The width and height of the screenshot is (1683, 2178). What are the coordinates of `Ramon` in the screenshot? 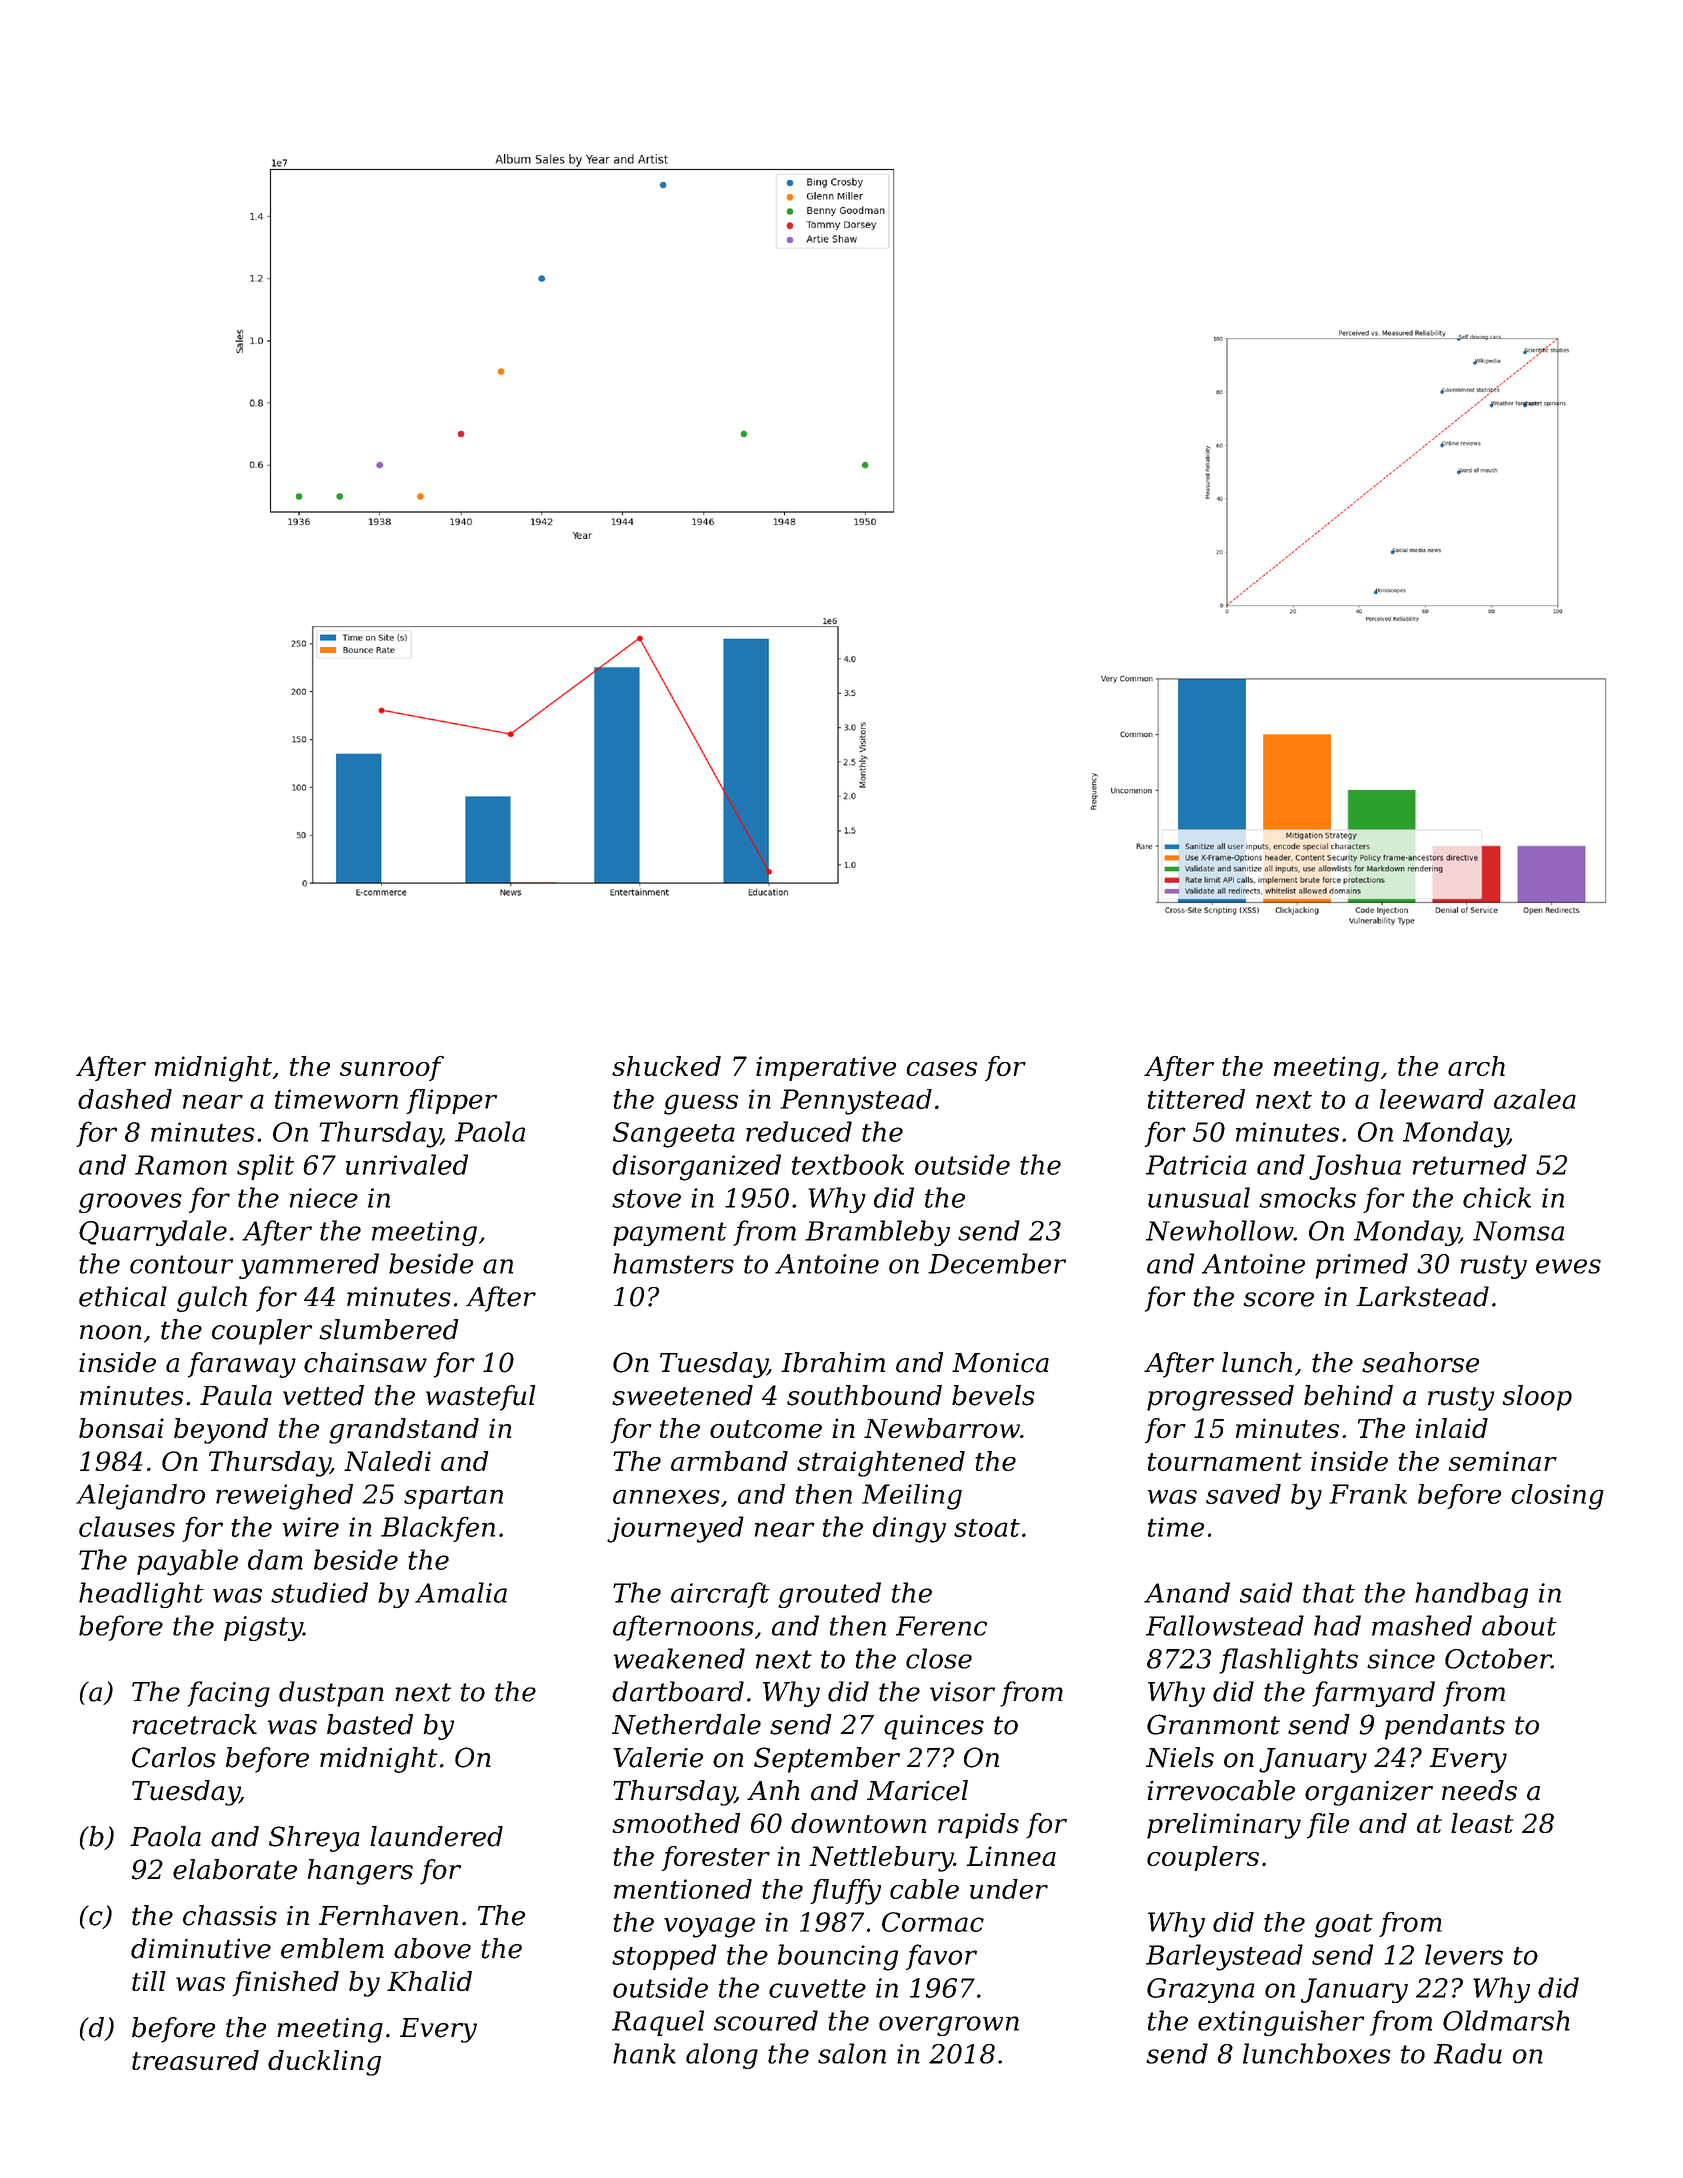 It's located at (181, 1165).
